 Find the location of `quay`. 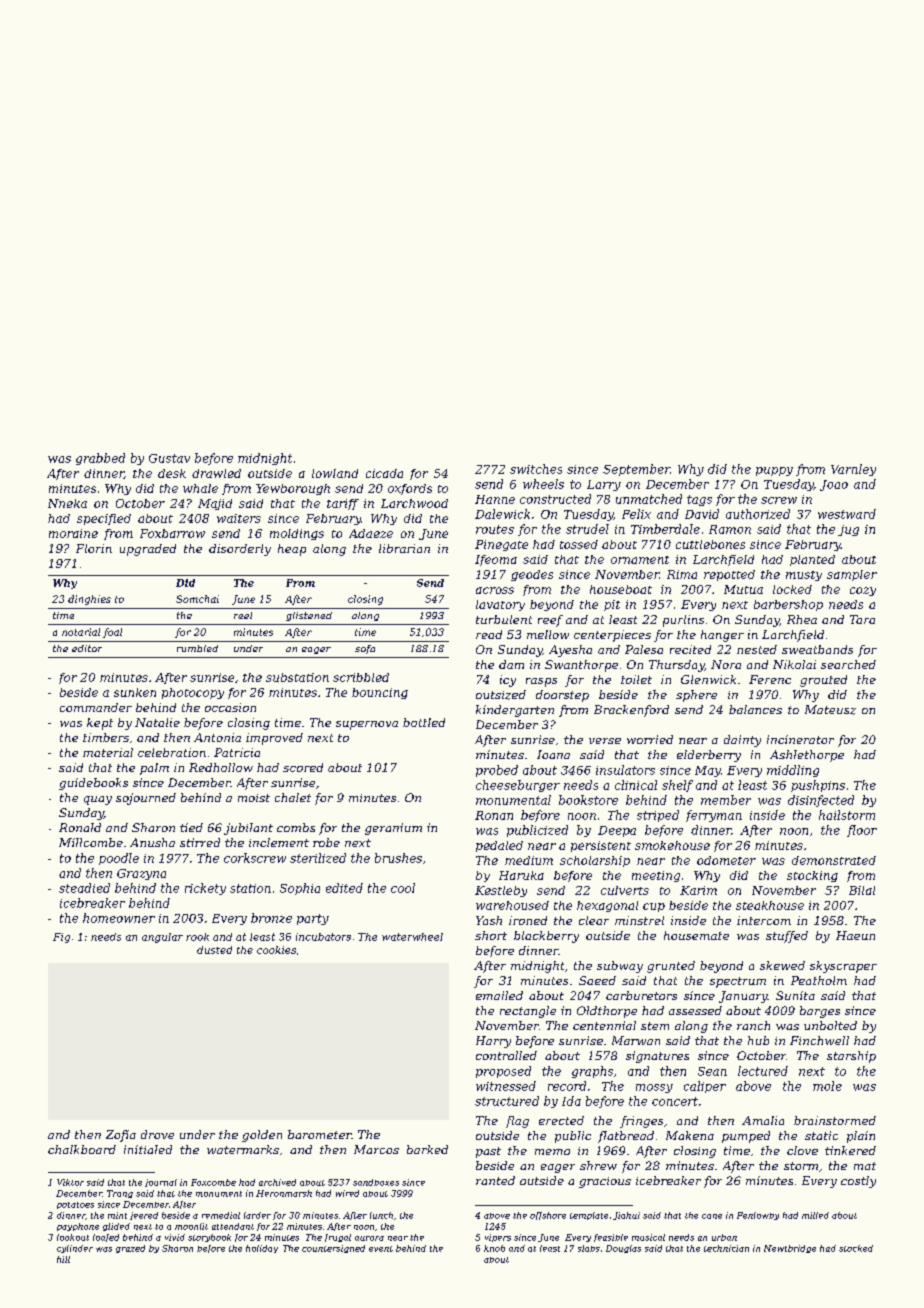

quay is located at coordinates (98, 800).
